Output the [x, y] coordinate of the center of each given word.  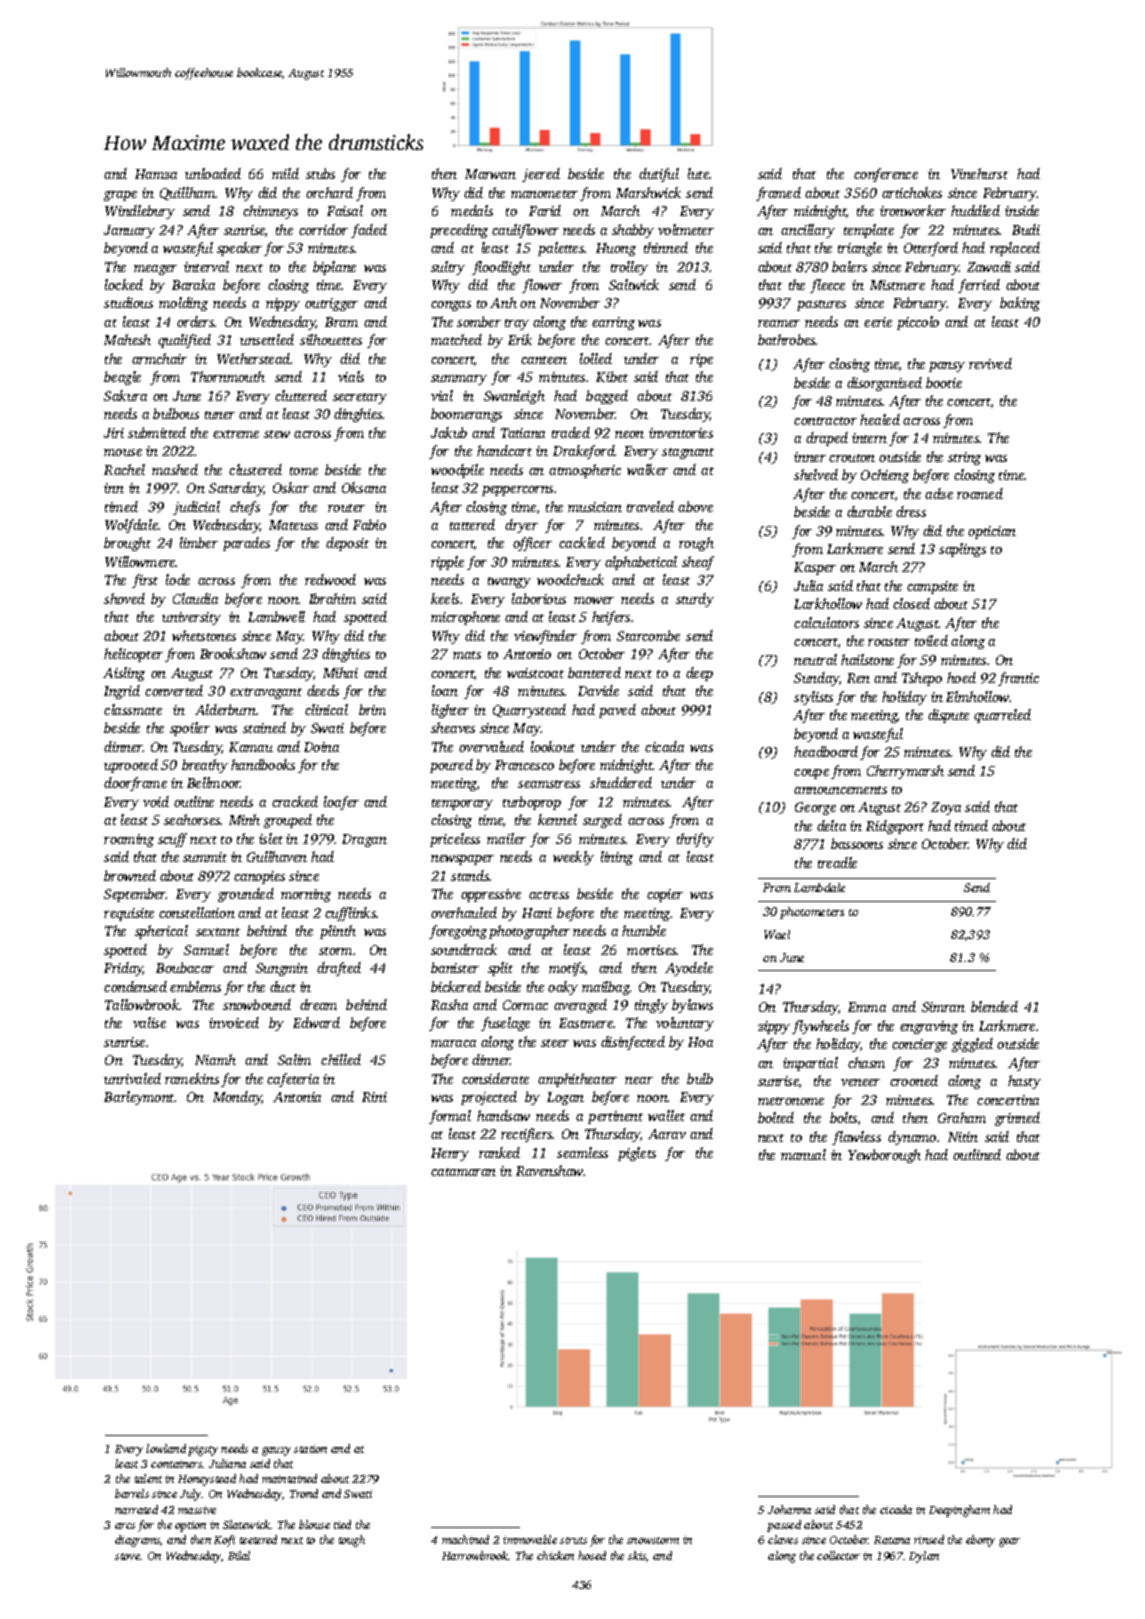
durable [869, 511]
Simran [943, 1007]
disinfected [633, 1043]
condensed [135, 986]
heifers [611, 618]
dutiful [659, 175]
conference [886, 175]
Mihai [340, 672]
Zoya [946, 808]
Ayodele [689, 969]
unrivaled [132, 1078]
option [190, 1526]
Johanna [789, 1509]
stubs [320, 173]
